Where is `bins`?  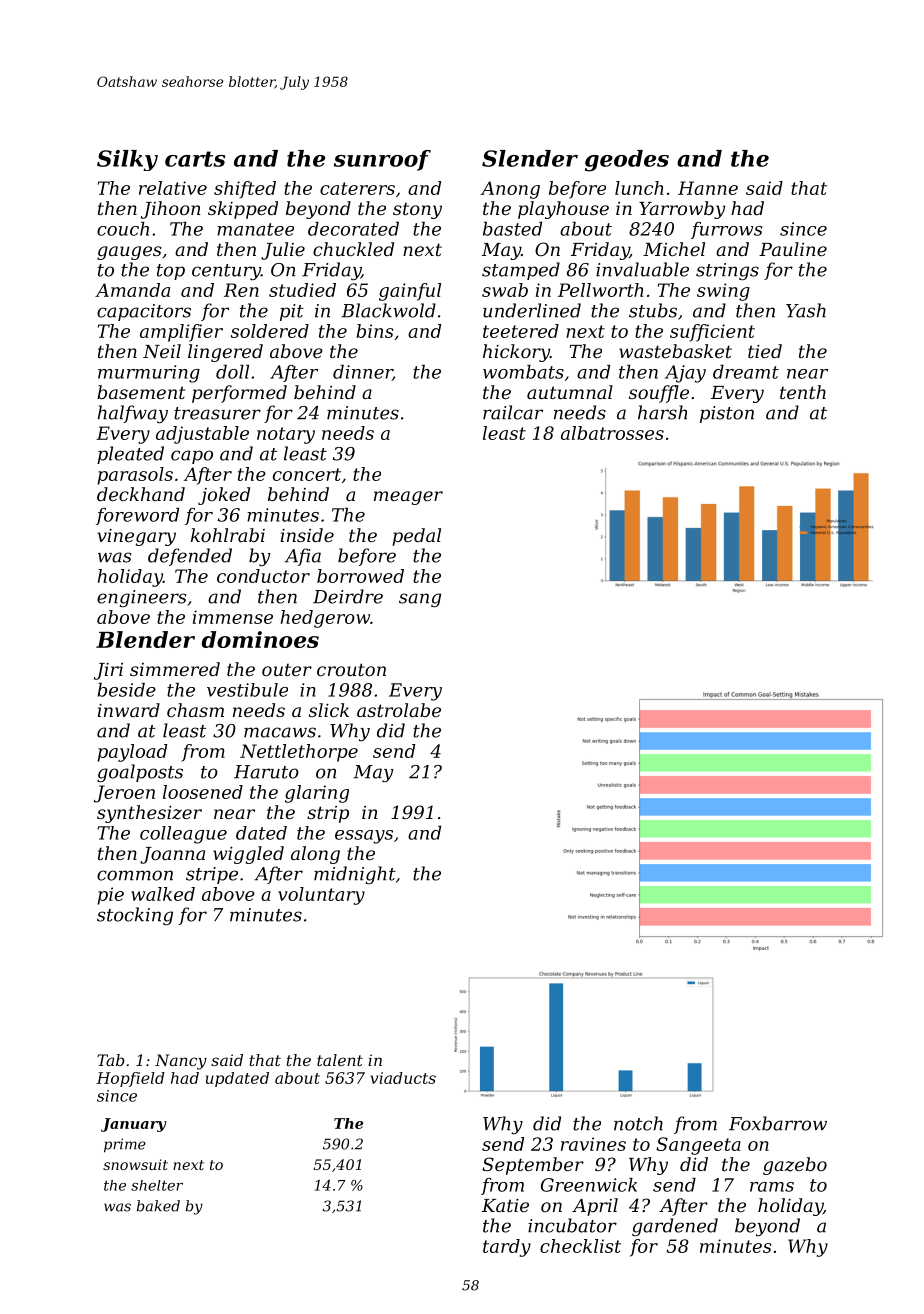 bins is located at coordinates (375, 331).
